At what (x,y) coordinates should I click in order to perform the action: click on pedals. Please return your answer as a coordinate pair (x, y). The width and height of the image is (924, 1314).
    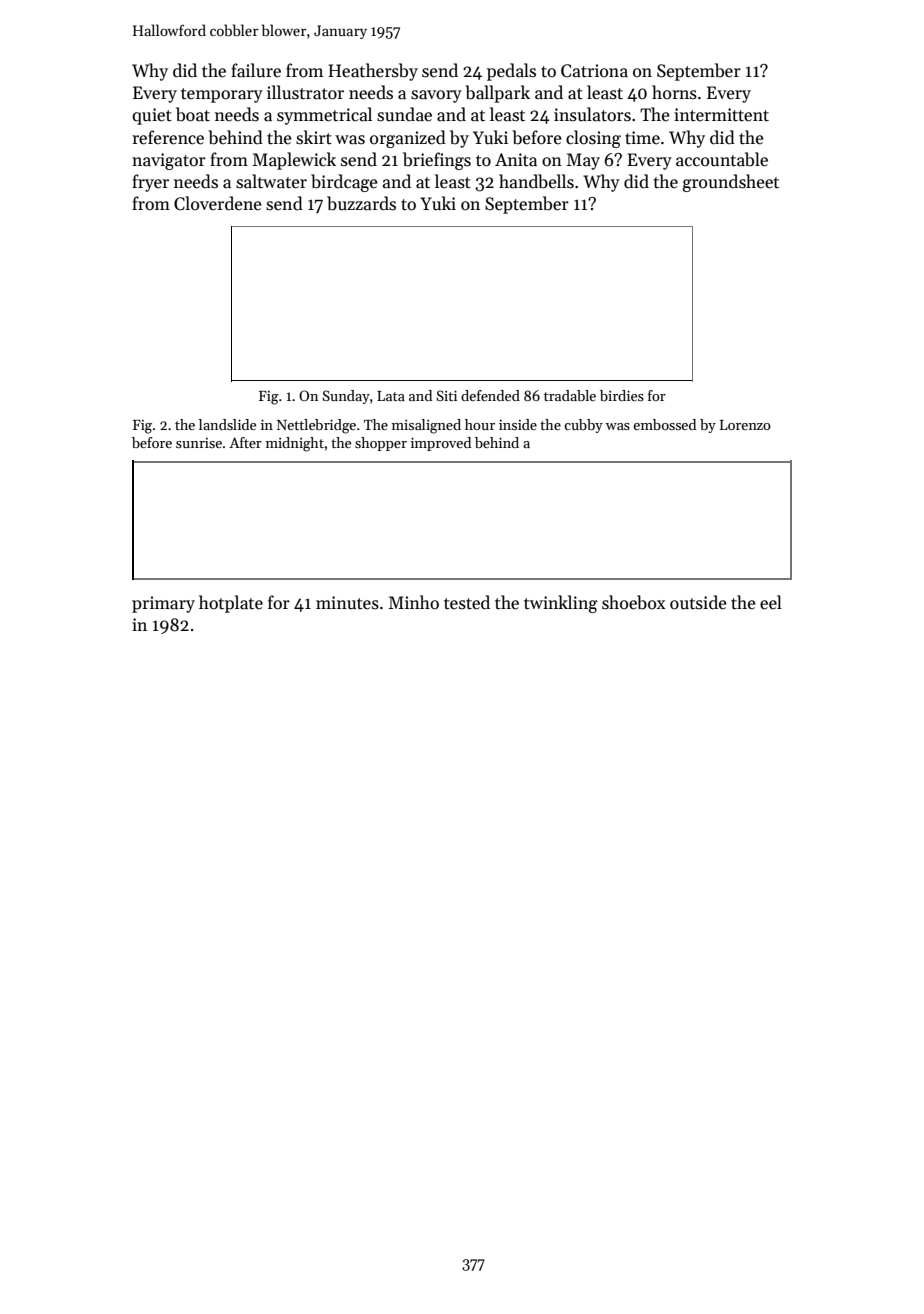
    Looking at the image, I should click on (511, 72).
